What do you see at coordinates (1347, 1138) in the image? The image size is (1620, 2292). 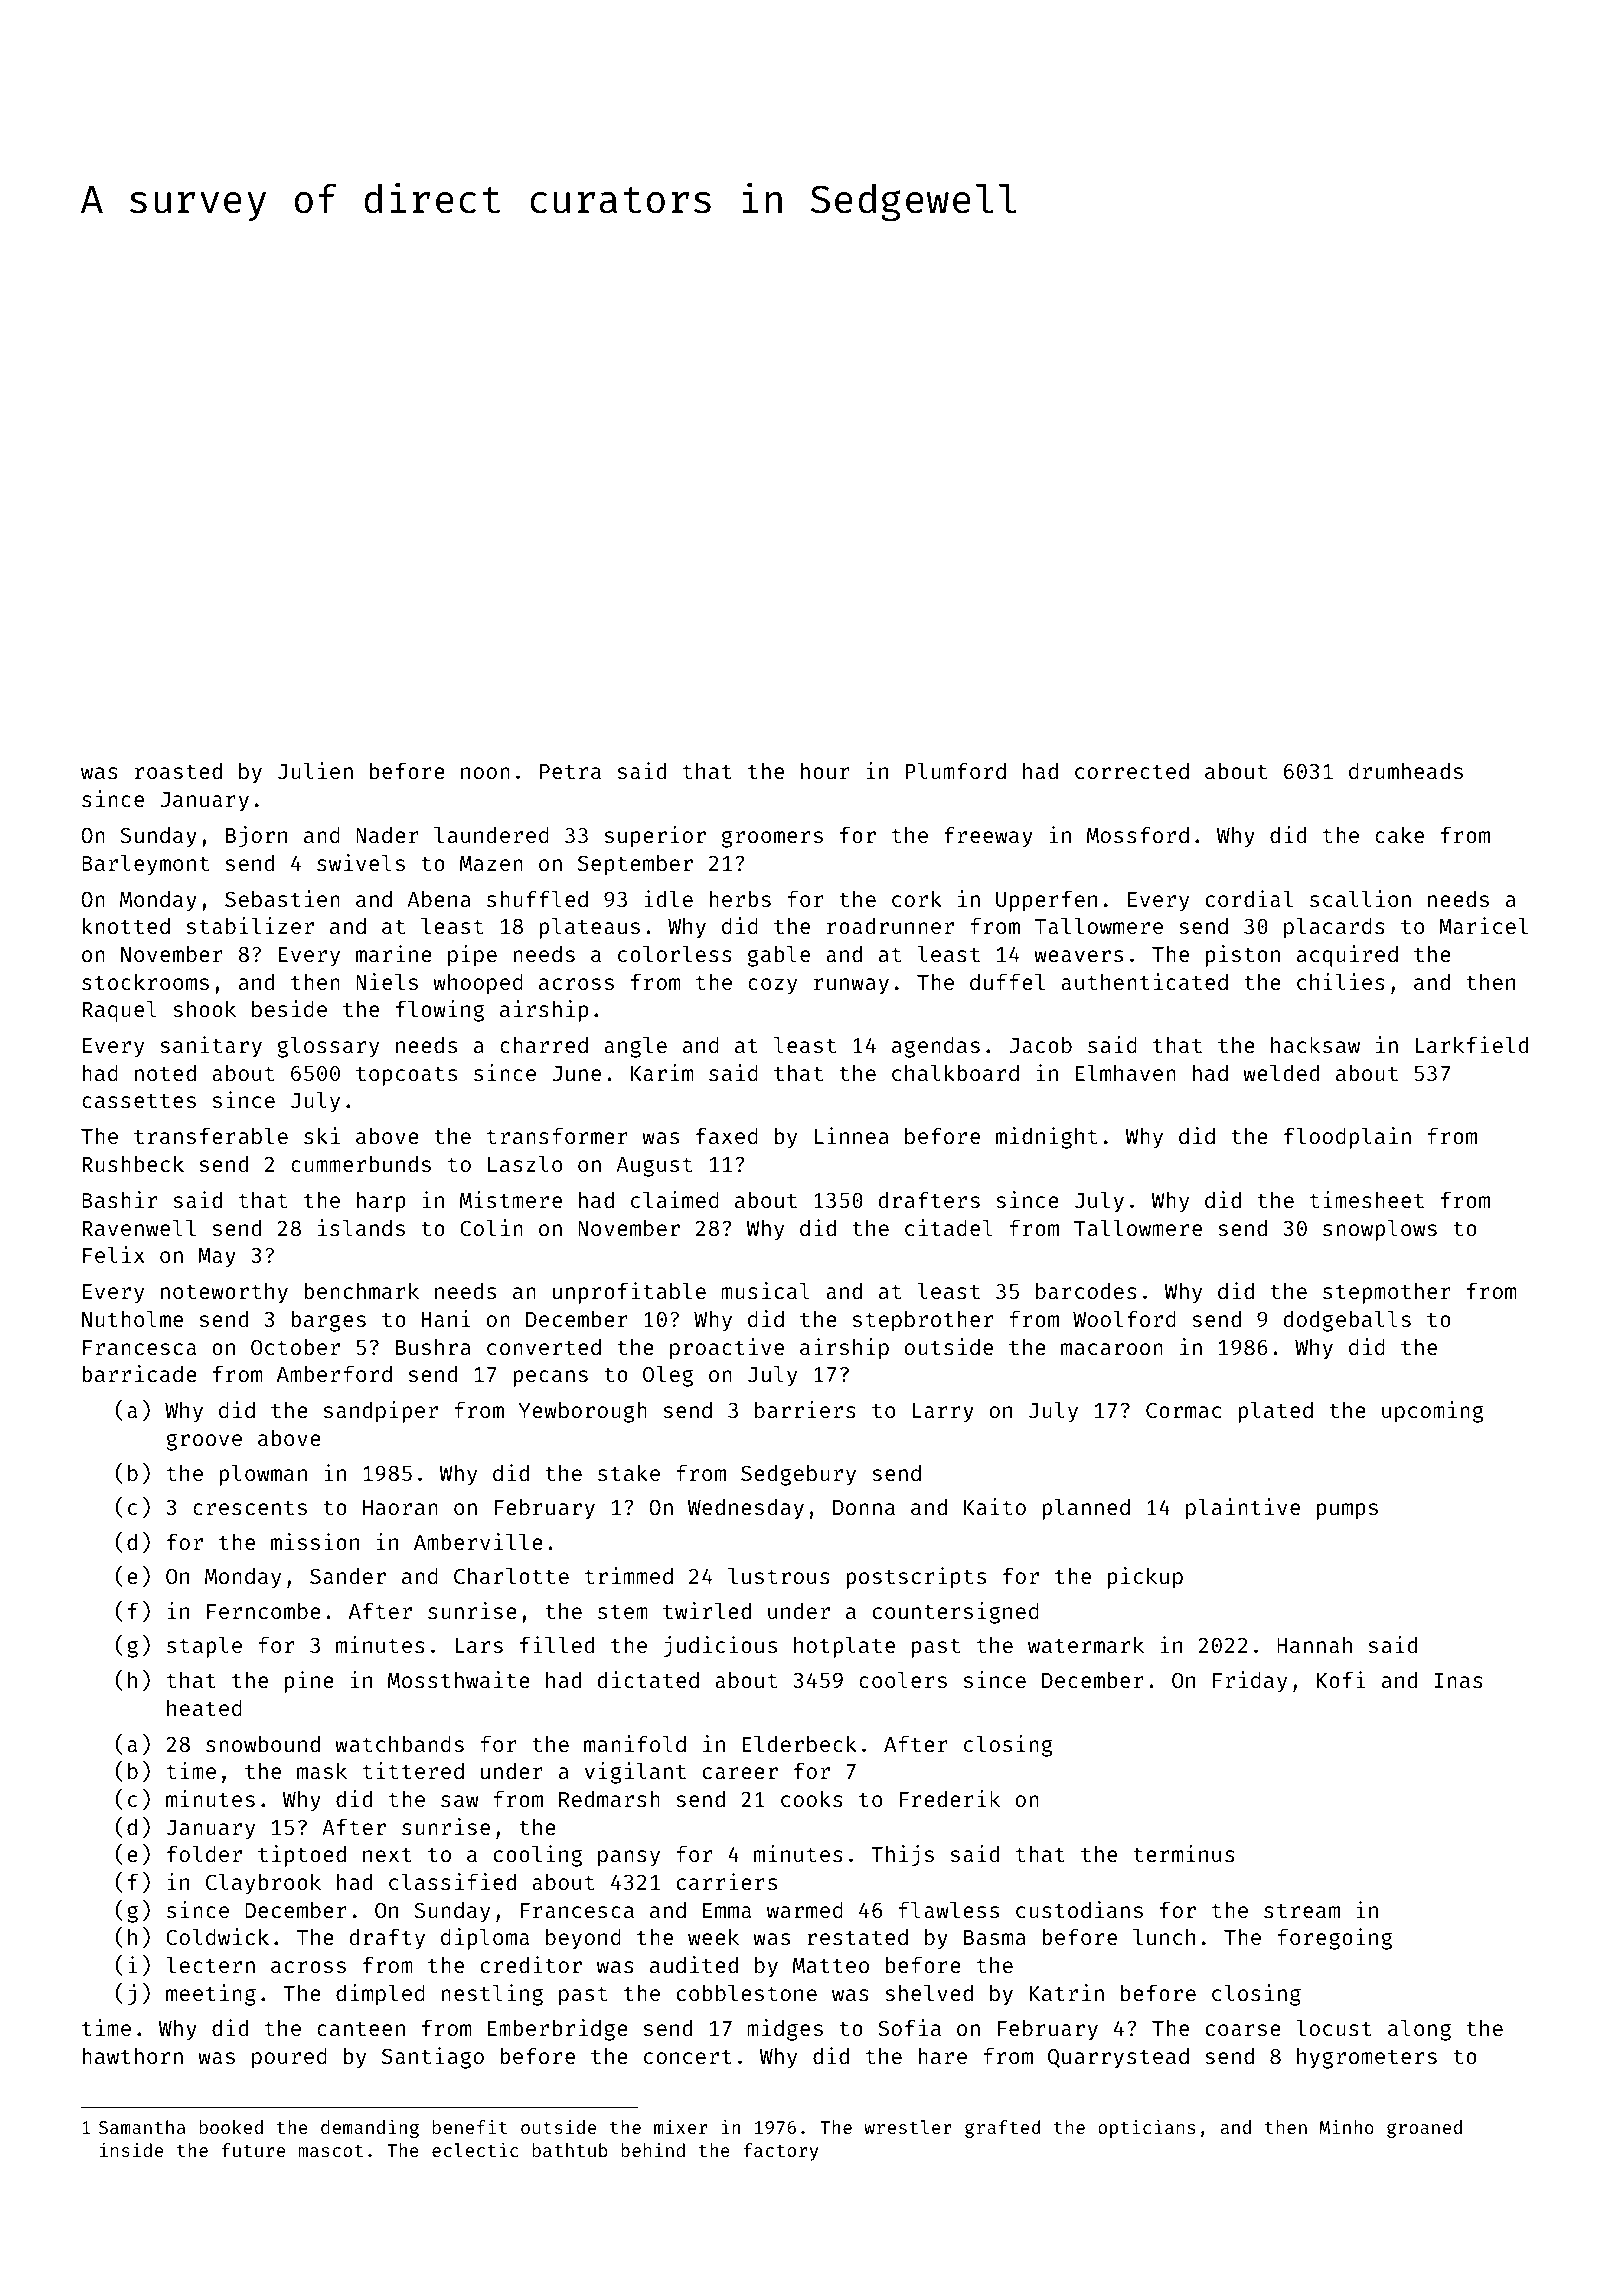 I see `floodplain` at bounding box center [1347, 1138].
